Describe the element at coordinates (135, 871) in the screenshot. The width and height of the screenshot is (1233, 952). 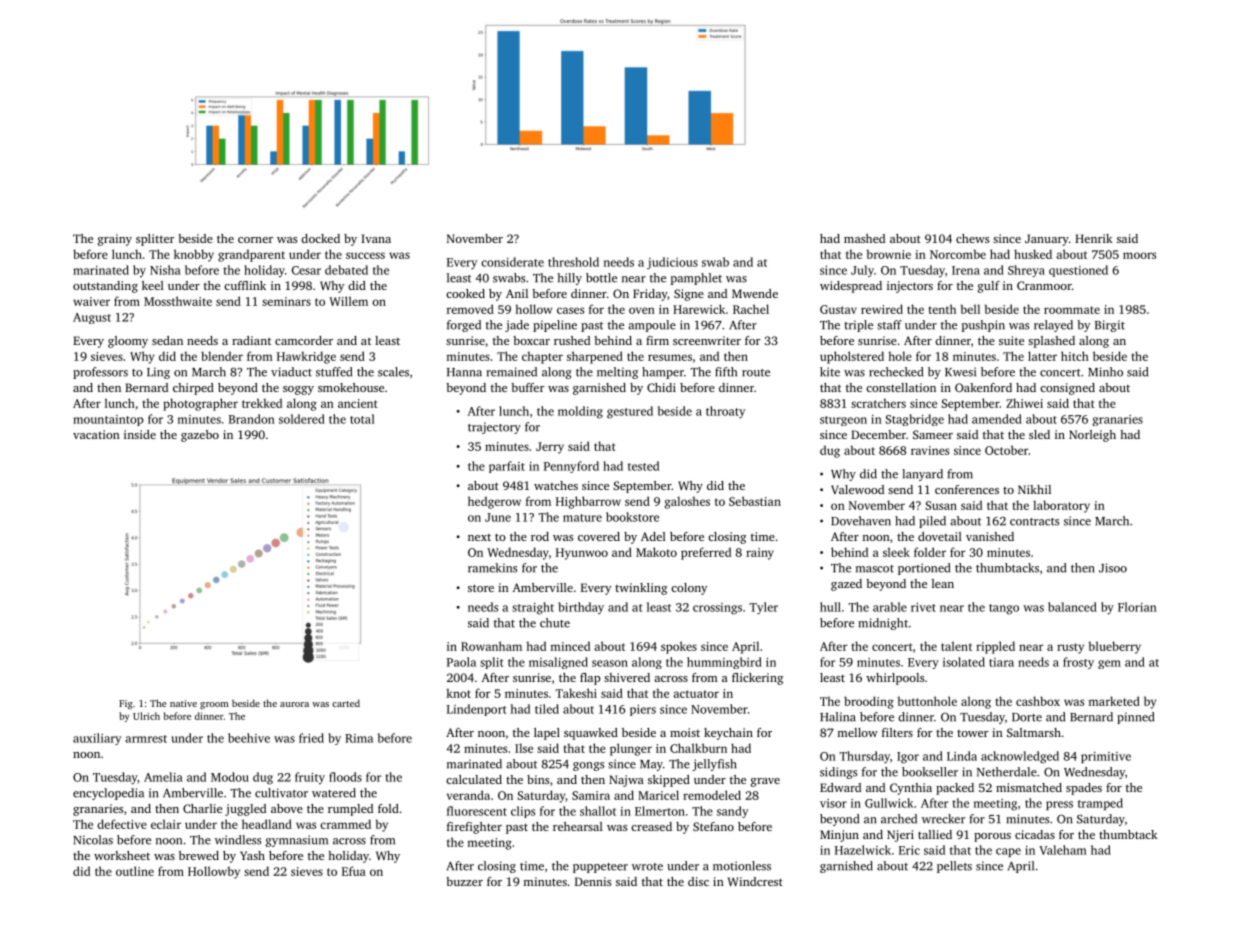
I see `outline` at that location.
